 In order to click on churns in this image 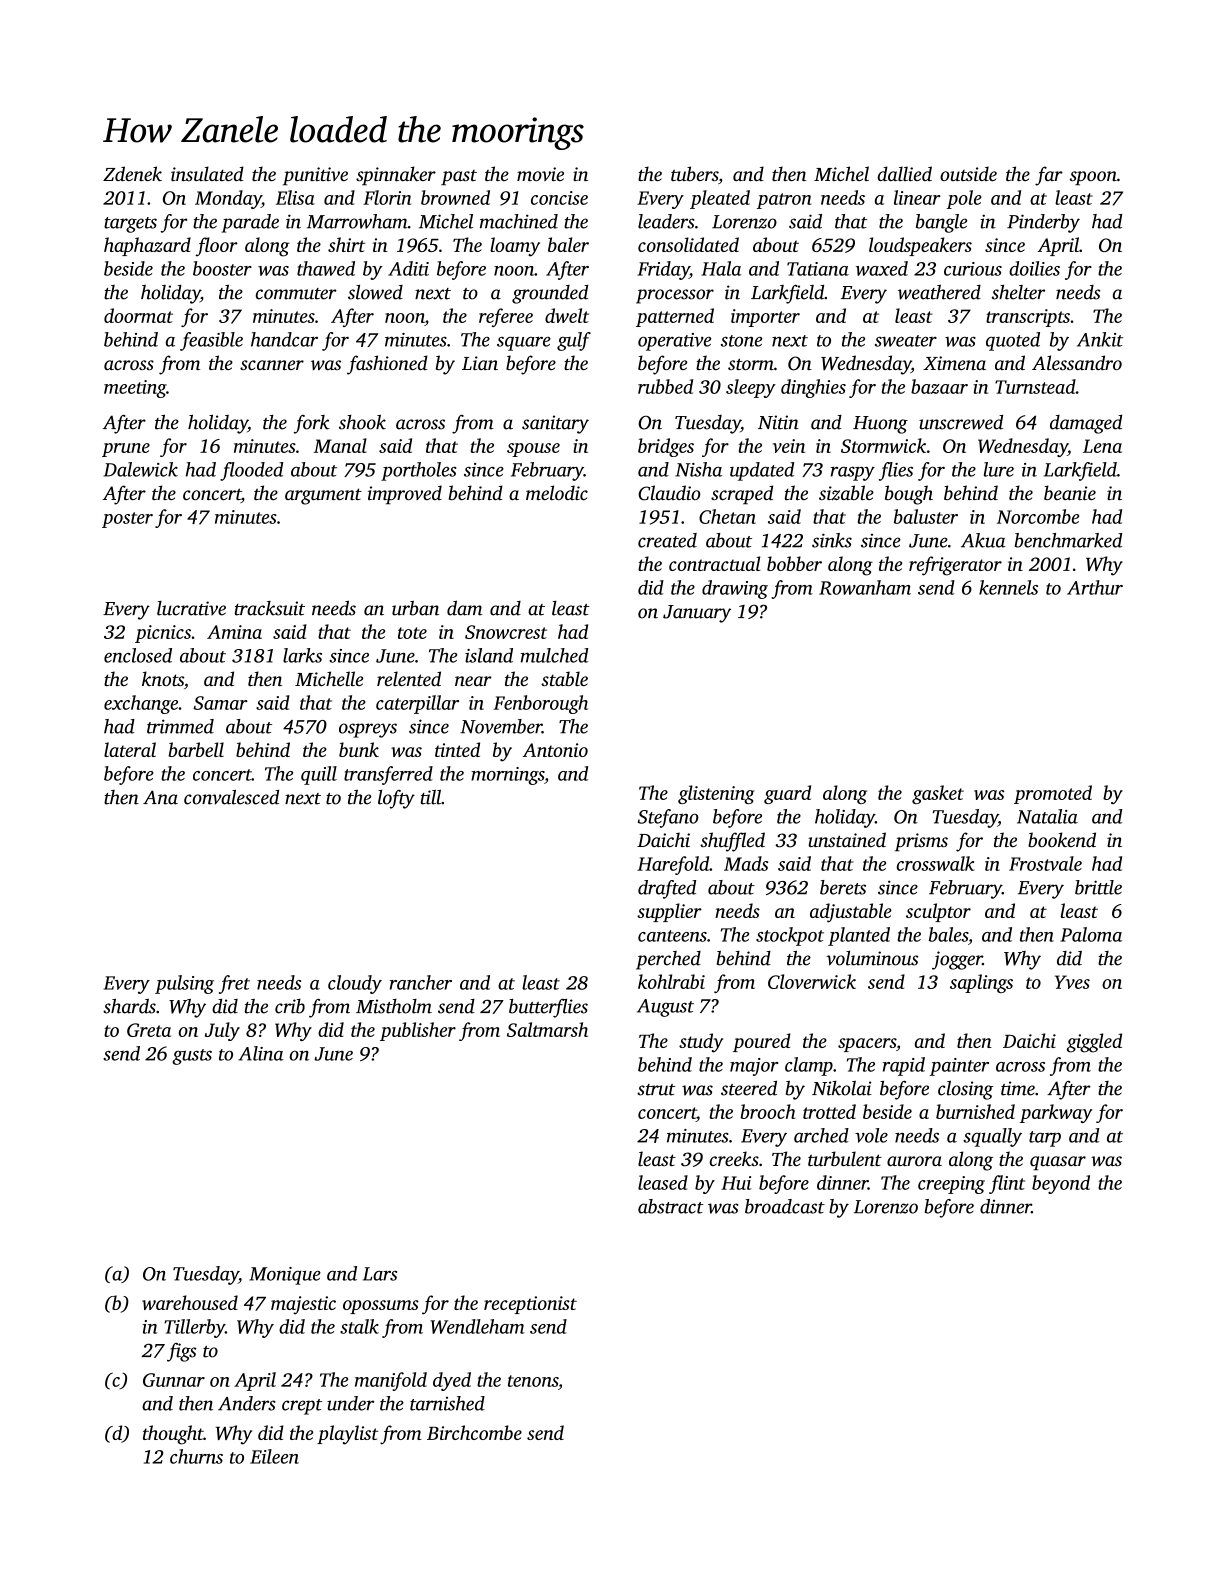, I will do `click(196, 1456)`.
